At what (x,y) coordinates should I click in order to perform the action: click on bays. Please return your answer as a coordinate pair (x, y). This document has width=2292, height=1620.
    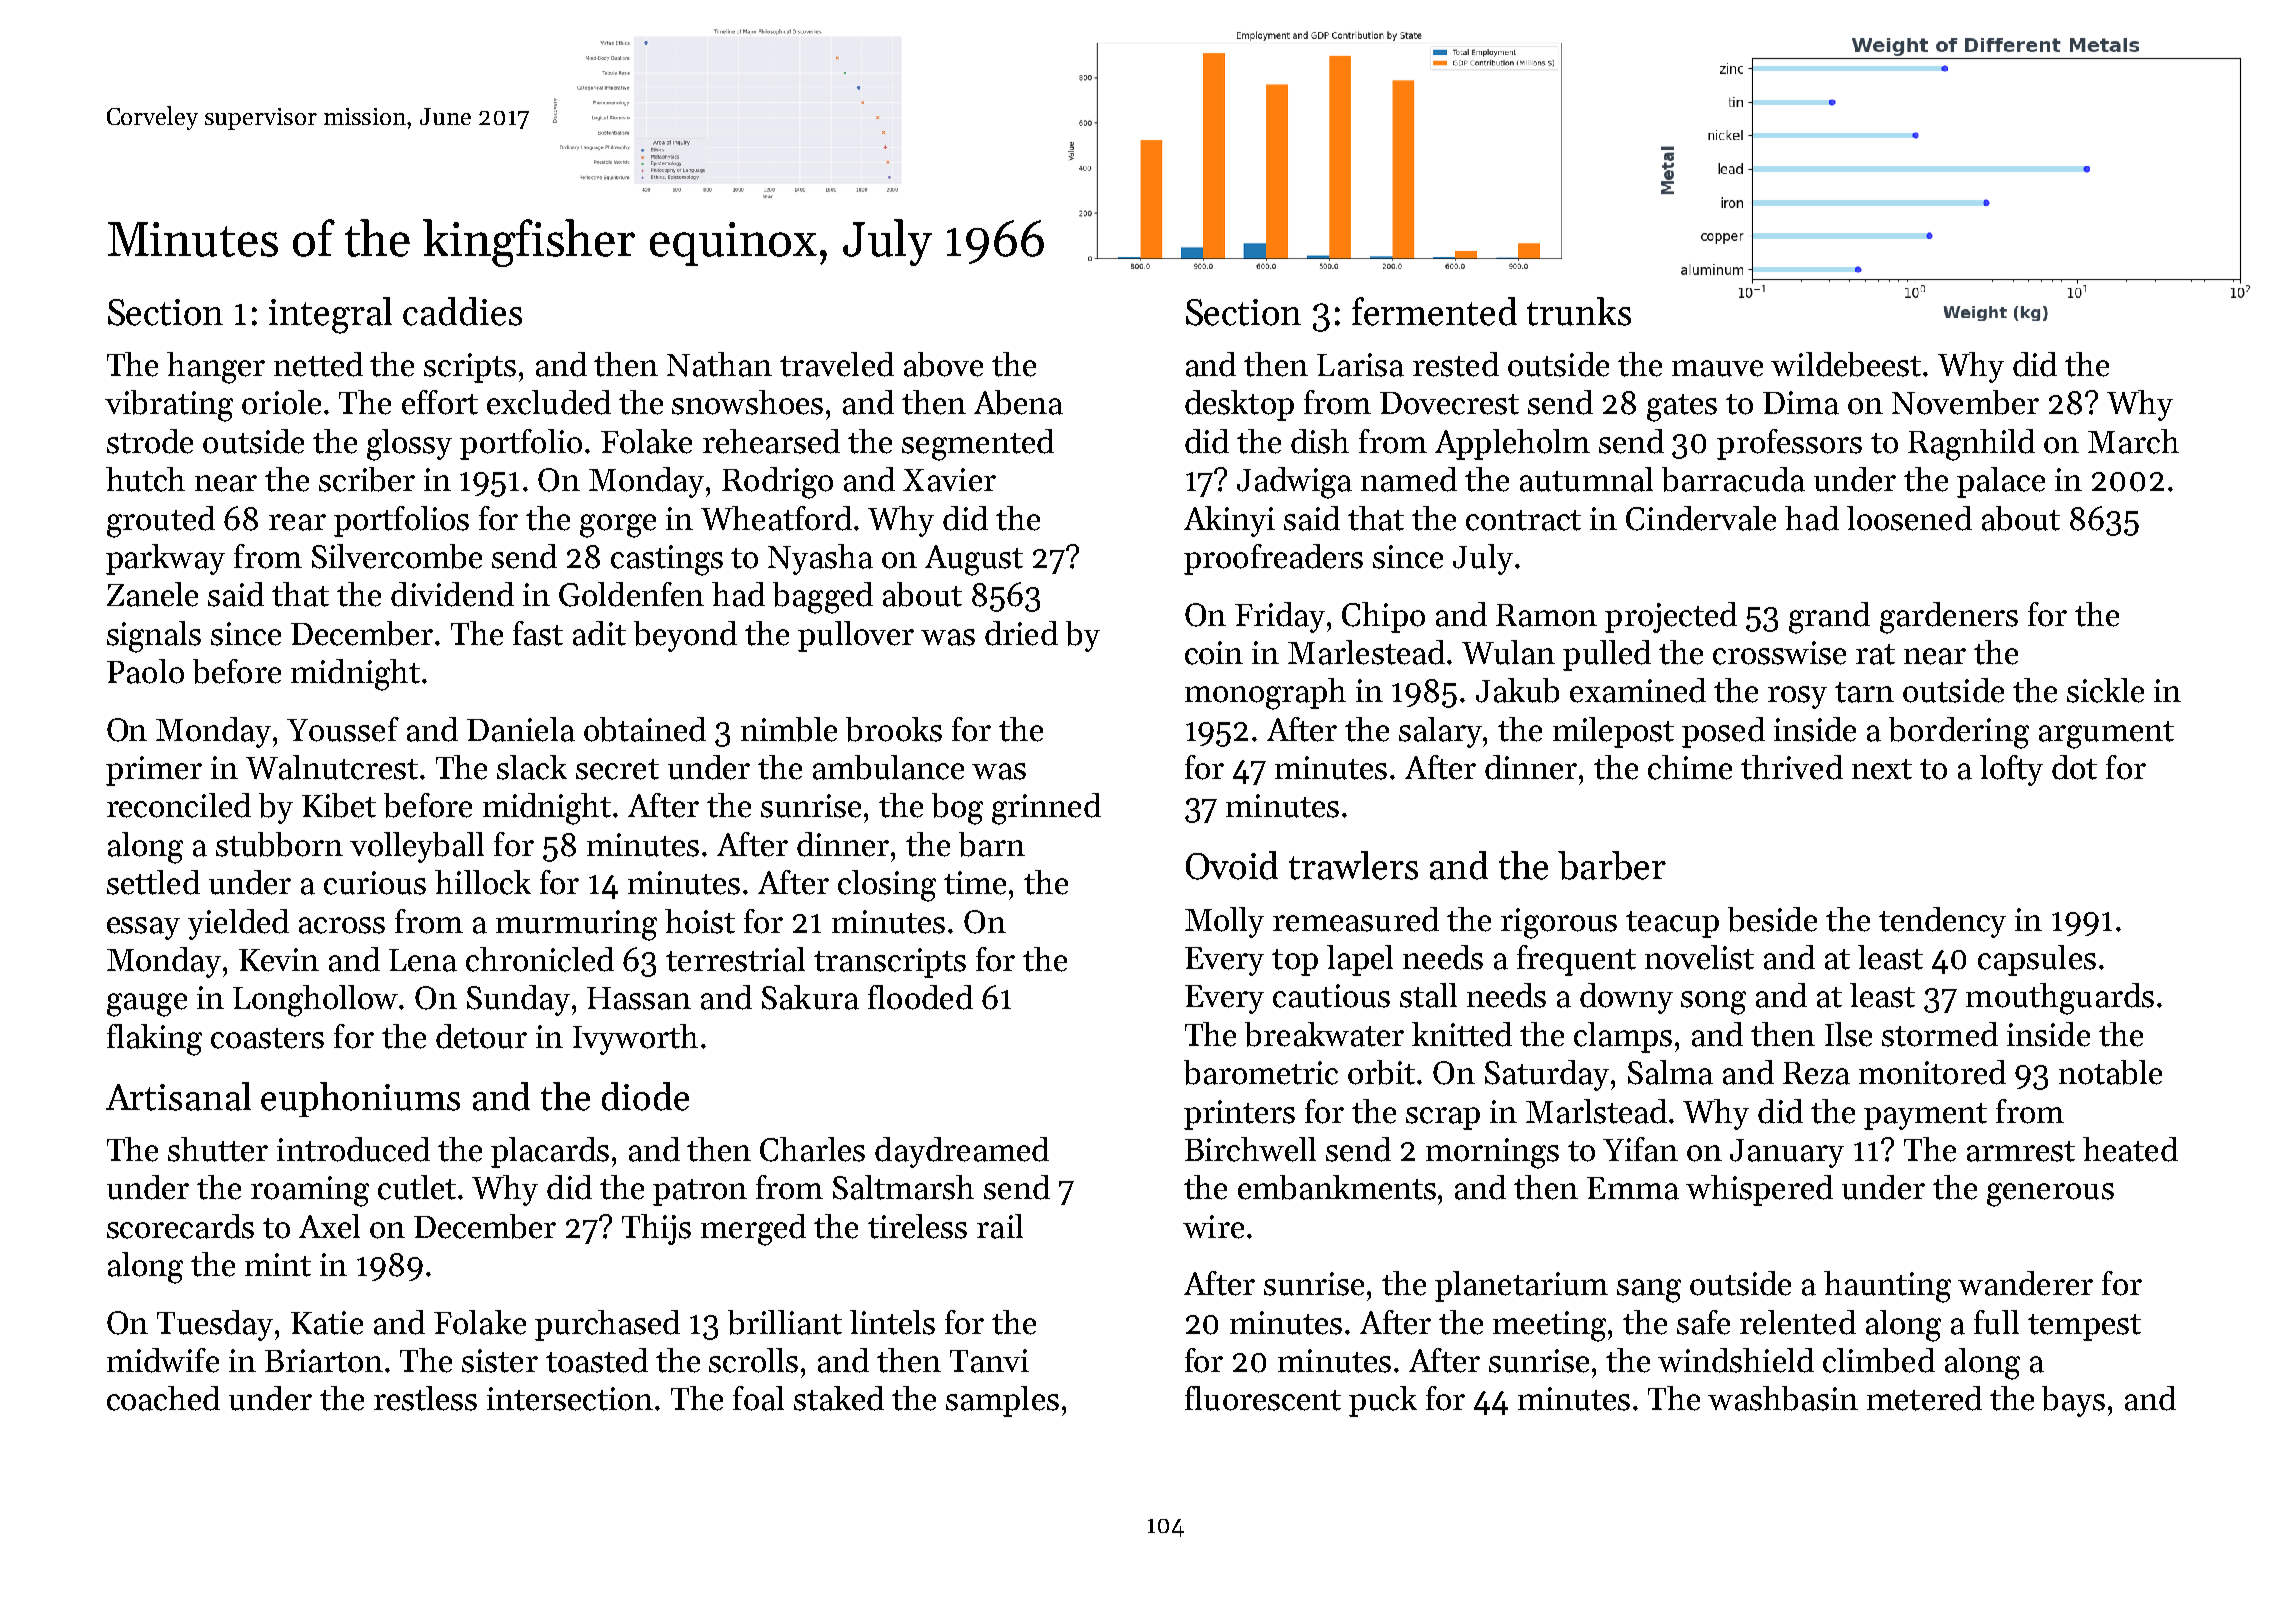
    Looking at the image, I should click on (2073, 1401).
